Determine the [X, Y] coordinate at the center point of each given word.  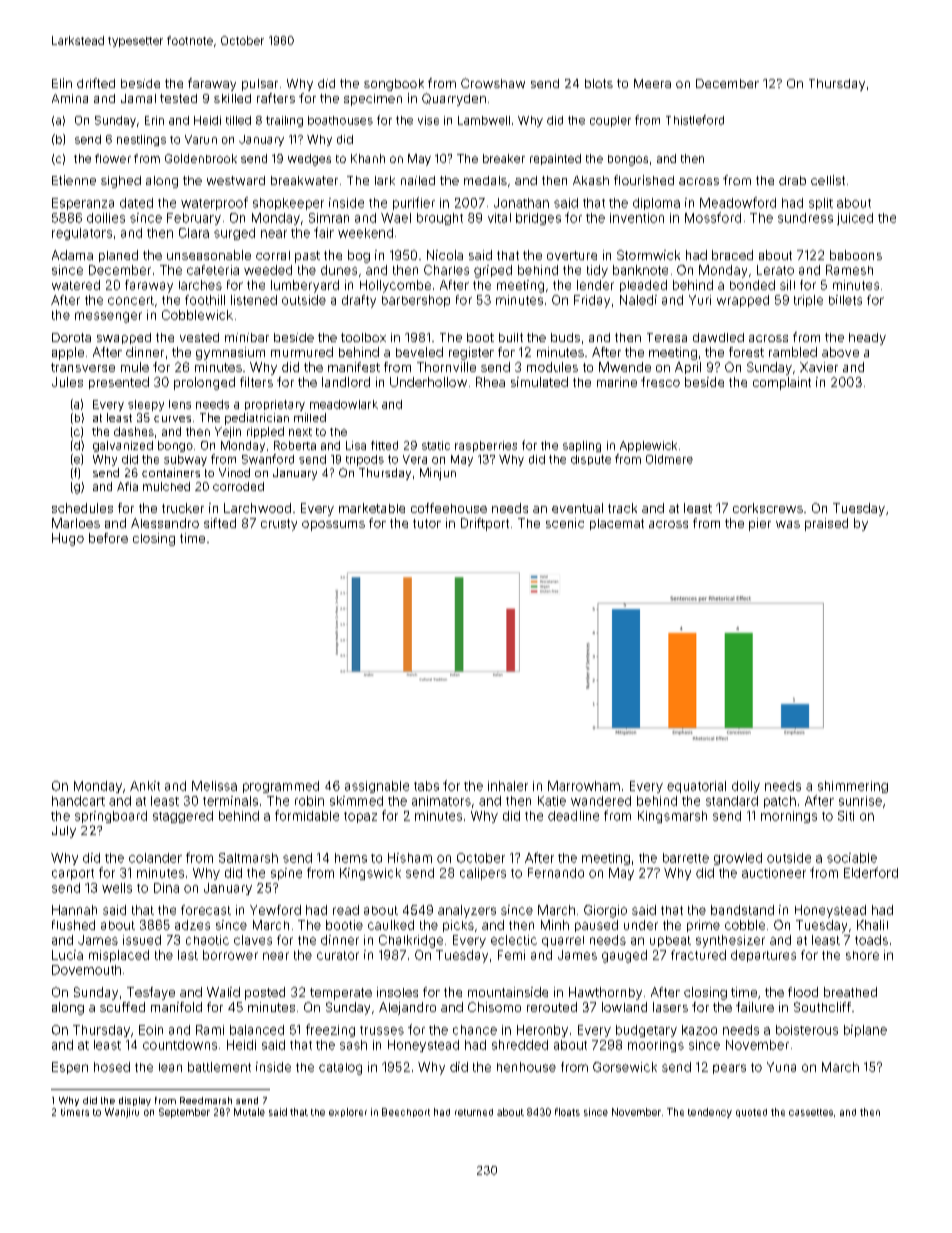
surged [234, 234]
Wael [396, 218]
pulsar [260, 85]
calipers [483, 874]
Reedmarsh [206, 1100]
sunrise [860, 801]
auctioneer [774, 873]
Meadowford [738, 202]
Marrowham [584, 786]
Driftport [485, 524]
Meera [652, 83]
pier [760, 524]
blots [599, 83]
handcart [78, 801]
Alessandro [165, 523]
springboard [111, 817]
